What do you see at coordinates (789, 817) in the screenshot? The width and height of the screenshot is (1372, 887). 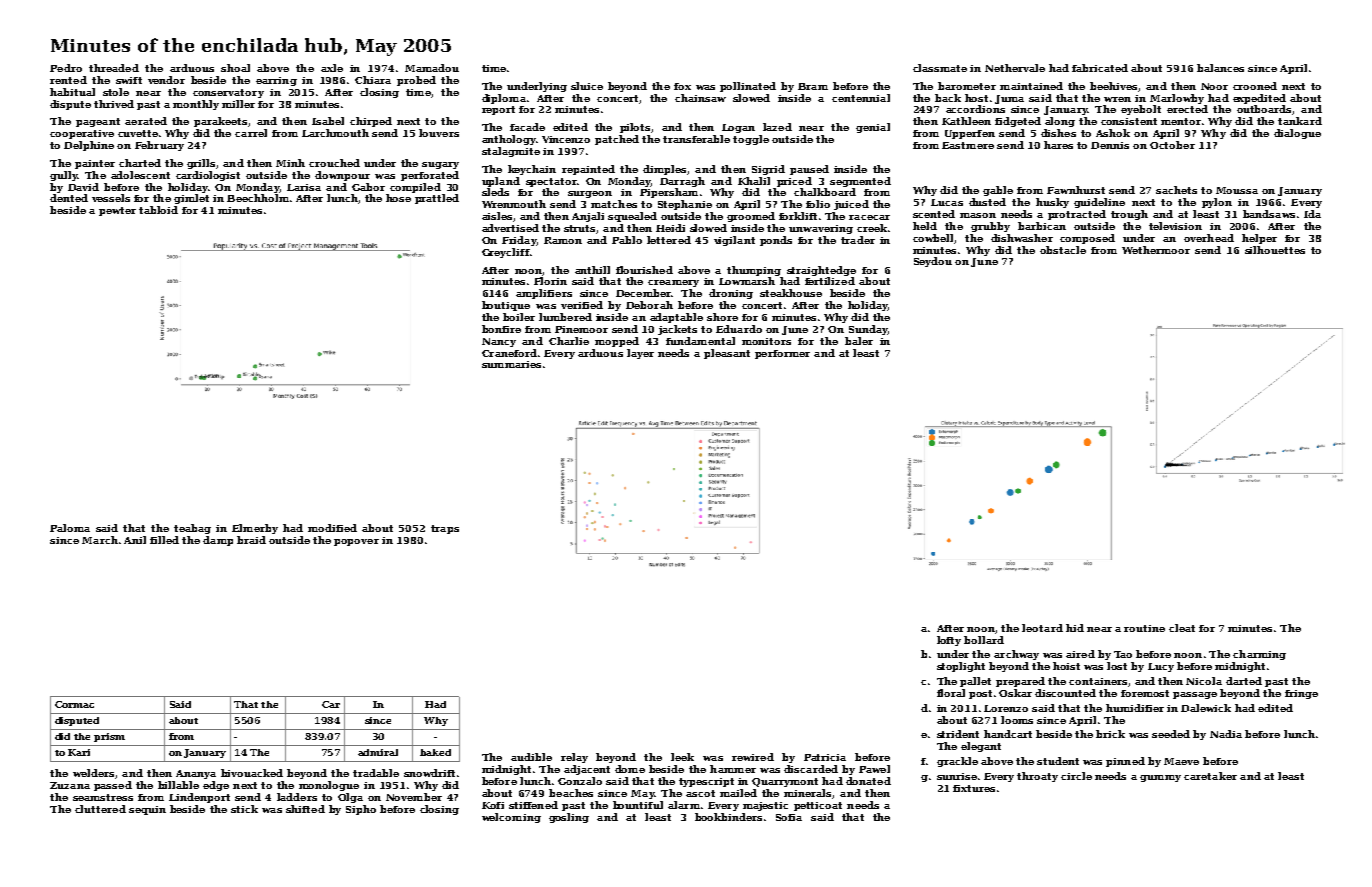 I see `Sofia` at bounding box center [789, 817].
